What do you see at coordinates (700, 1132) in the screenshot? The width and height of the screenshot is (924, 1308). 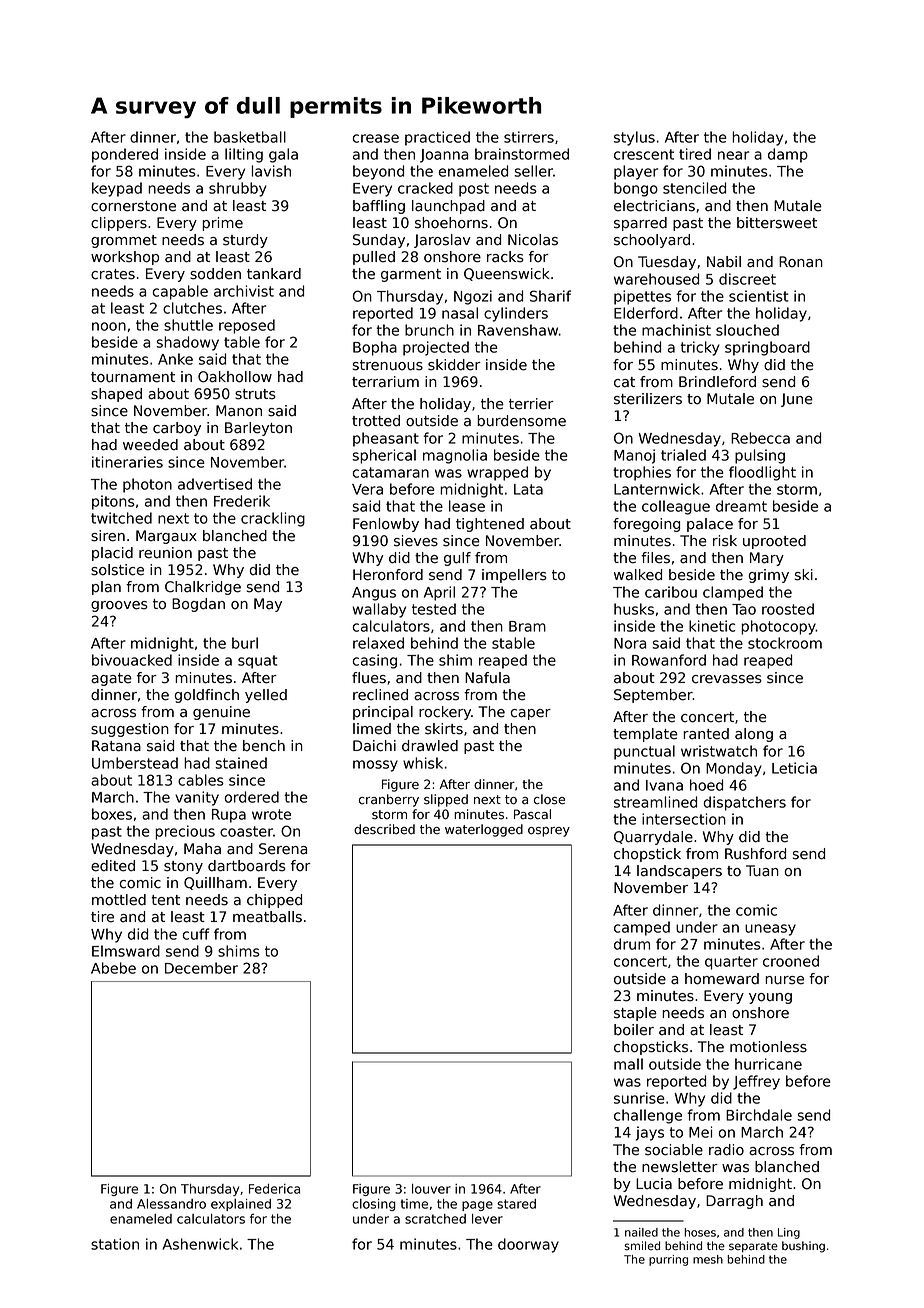 I see `Mei` at bounding box center [700, 1132].
